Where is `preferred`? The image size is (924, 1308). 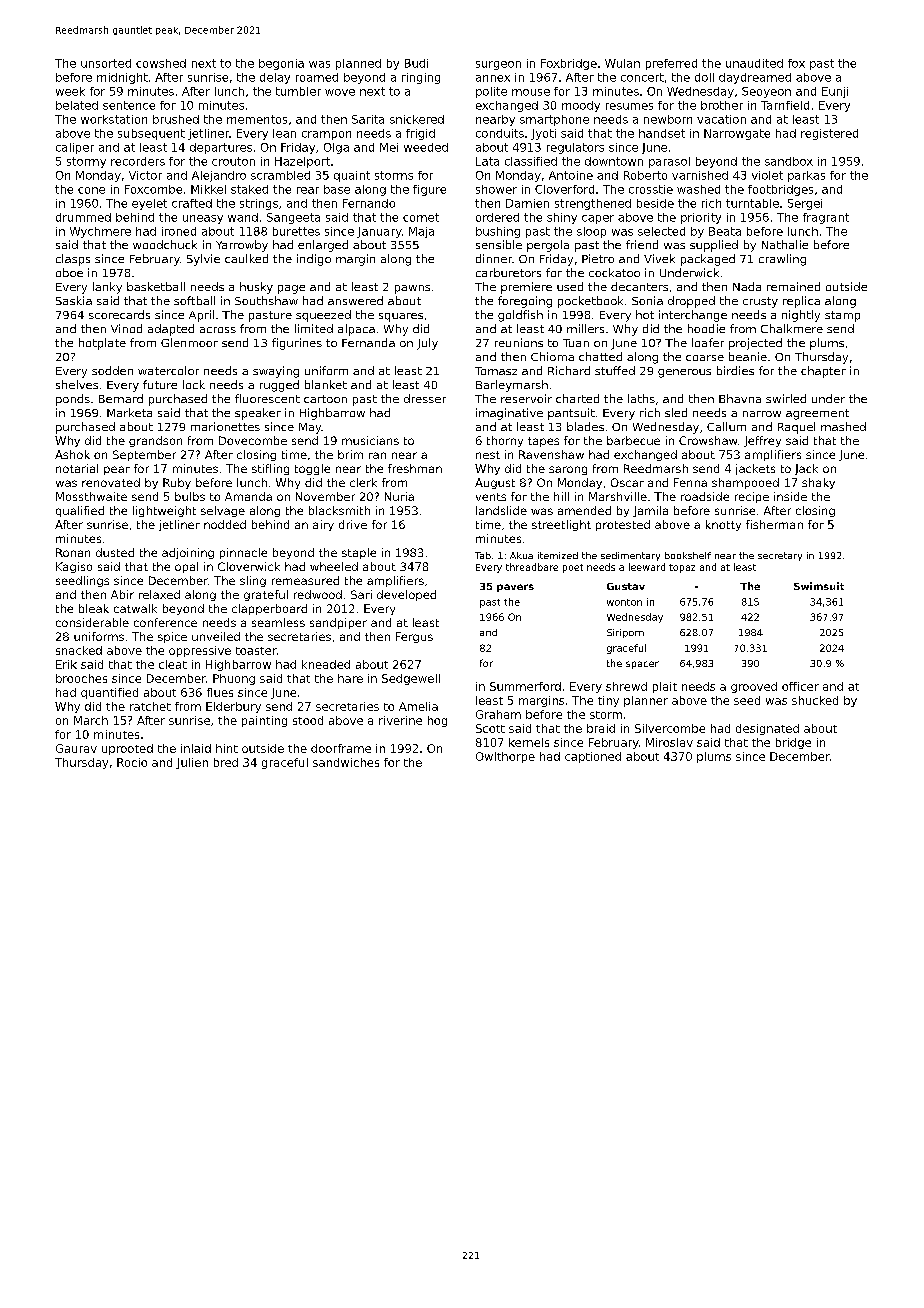 preferred is located at coordinates (671, 64).
